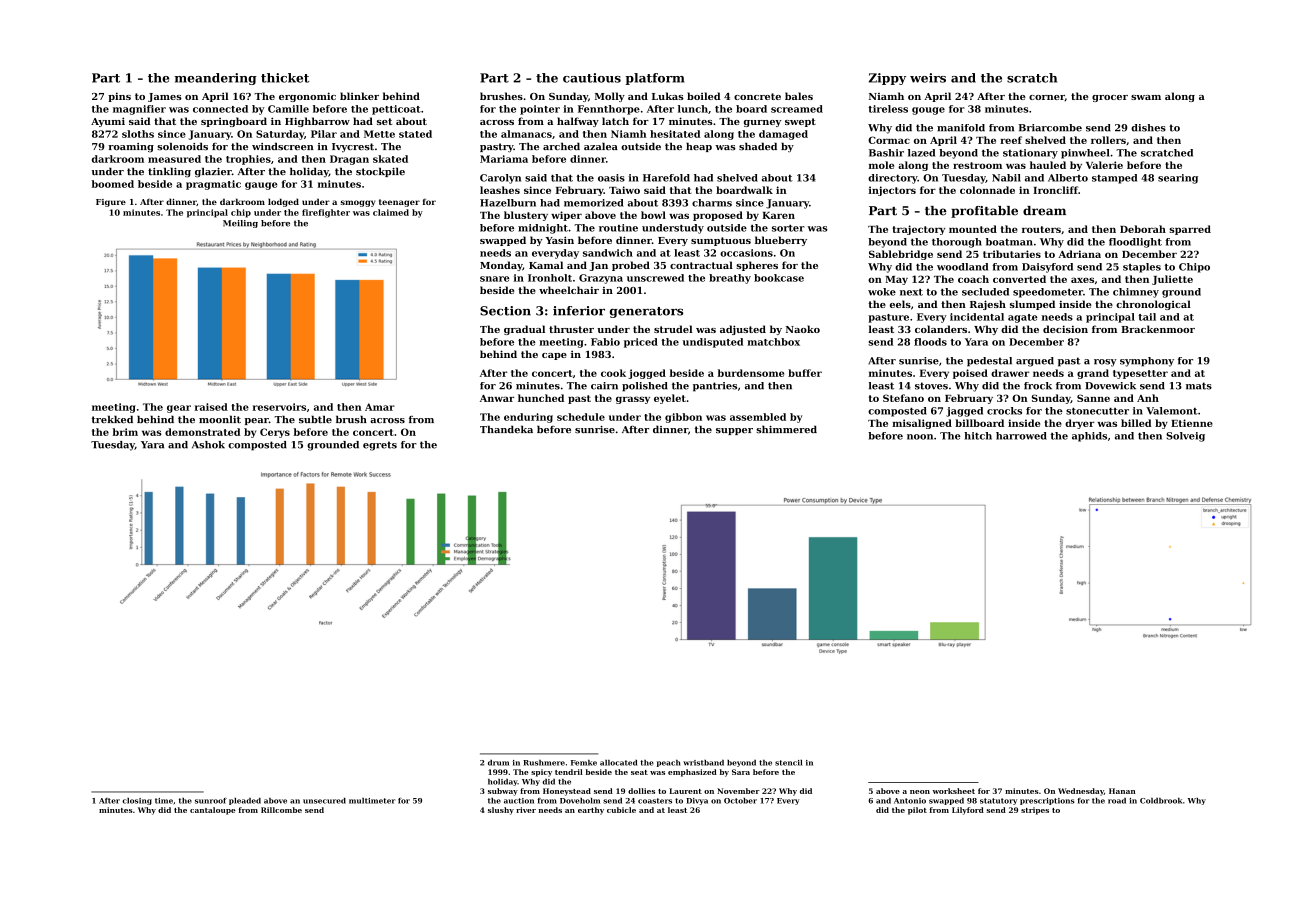  What do you see at coordinates (1147, 362) in the document?
I see `symphony` at bounding box center [1147, 362].
